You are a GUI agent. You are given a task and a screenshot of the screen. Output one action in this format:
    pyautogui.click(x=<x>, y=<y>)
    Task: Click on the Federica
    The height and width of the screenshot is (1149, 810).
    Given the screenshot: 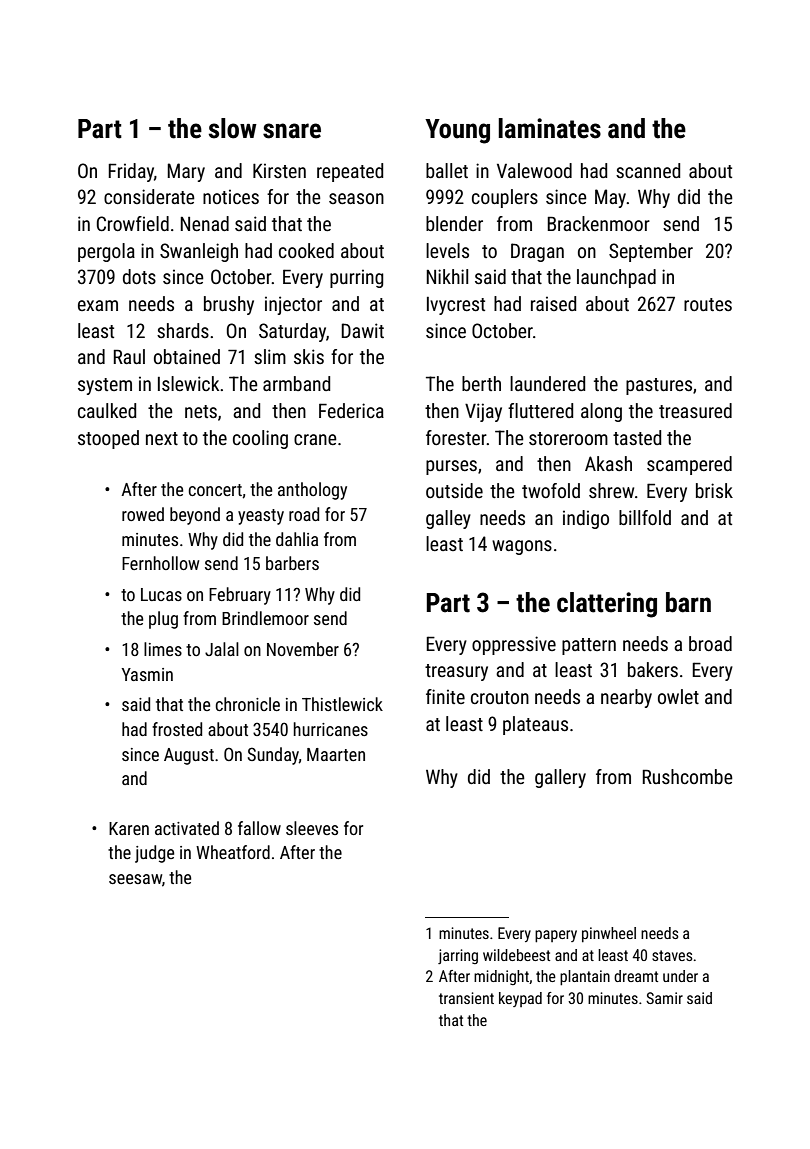 What is the action you would take?
    pyautogui.click(x=351, y=410)
